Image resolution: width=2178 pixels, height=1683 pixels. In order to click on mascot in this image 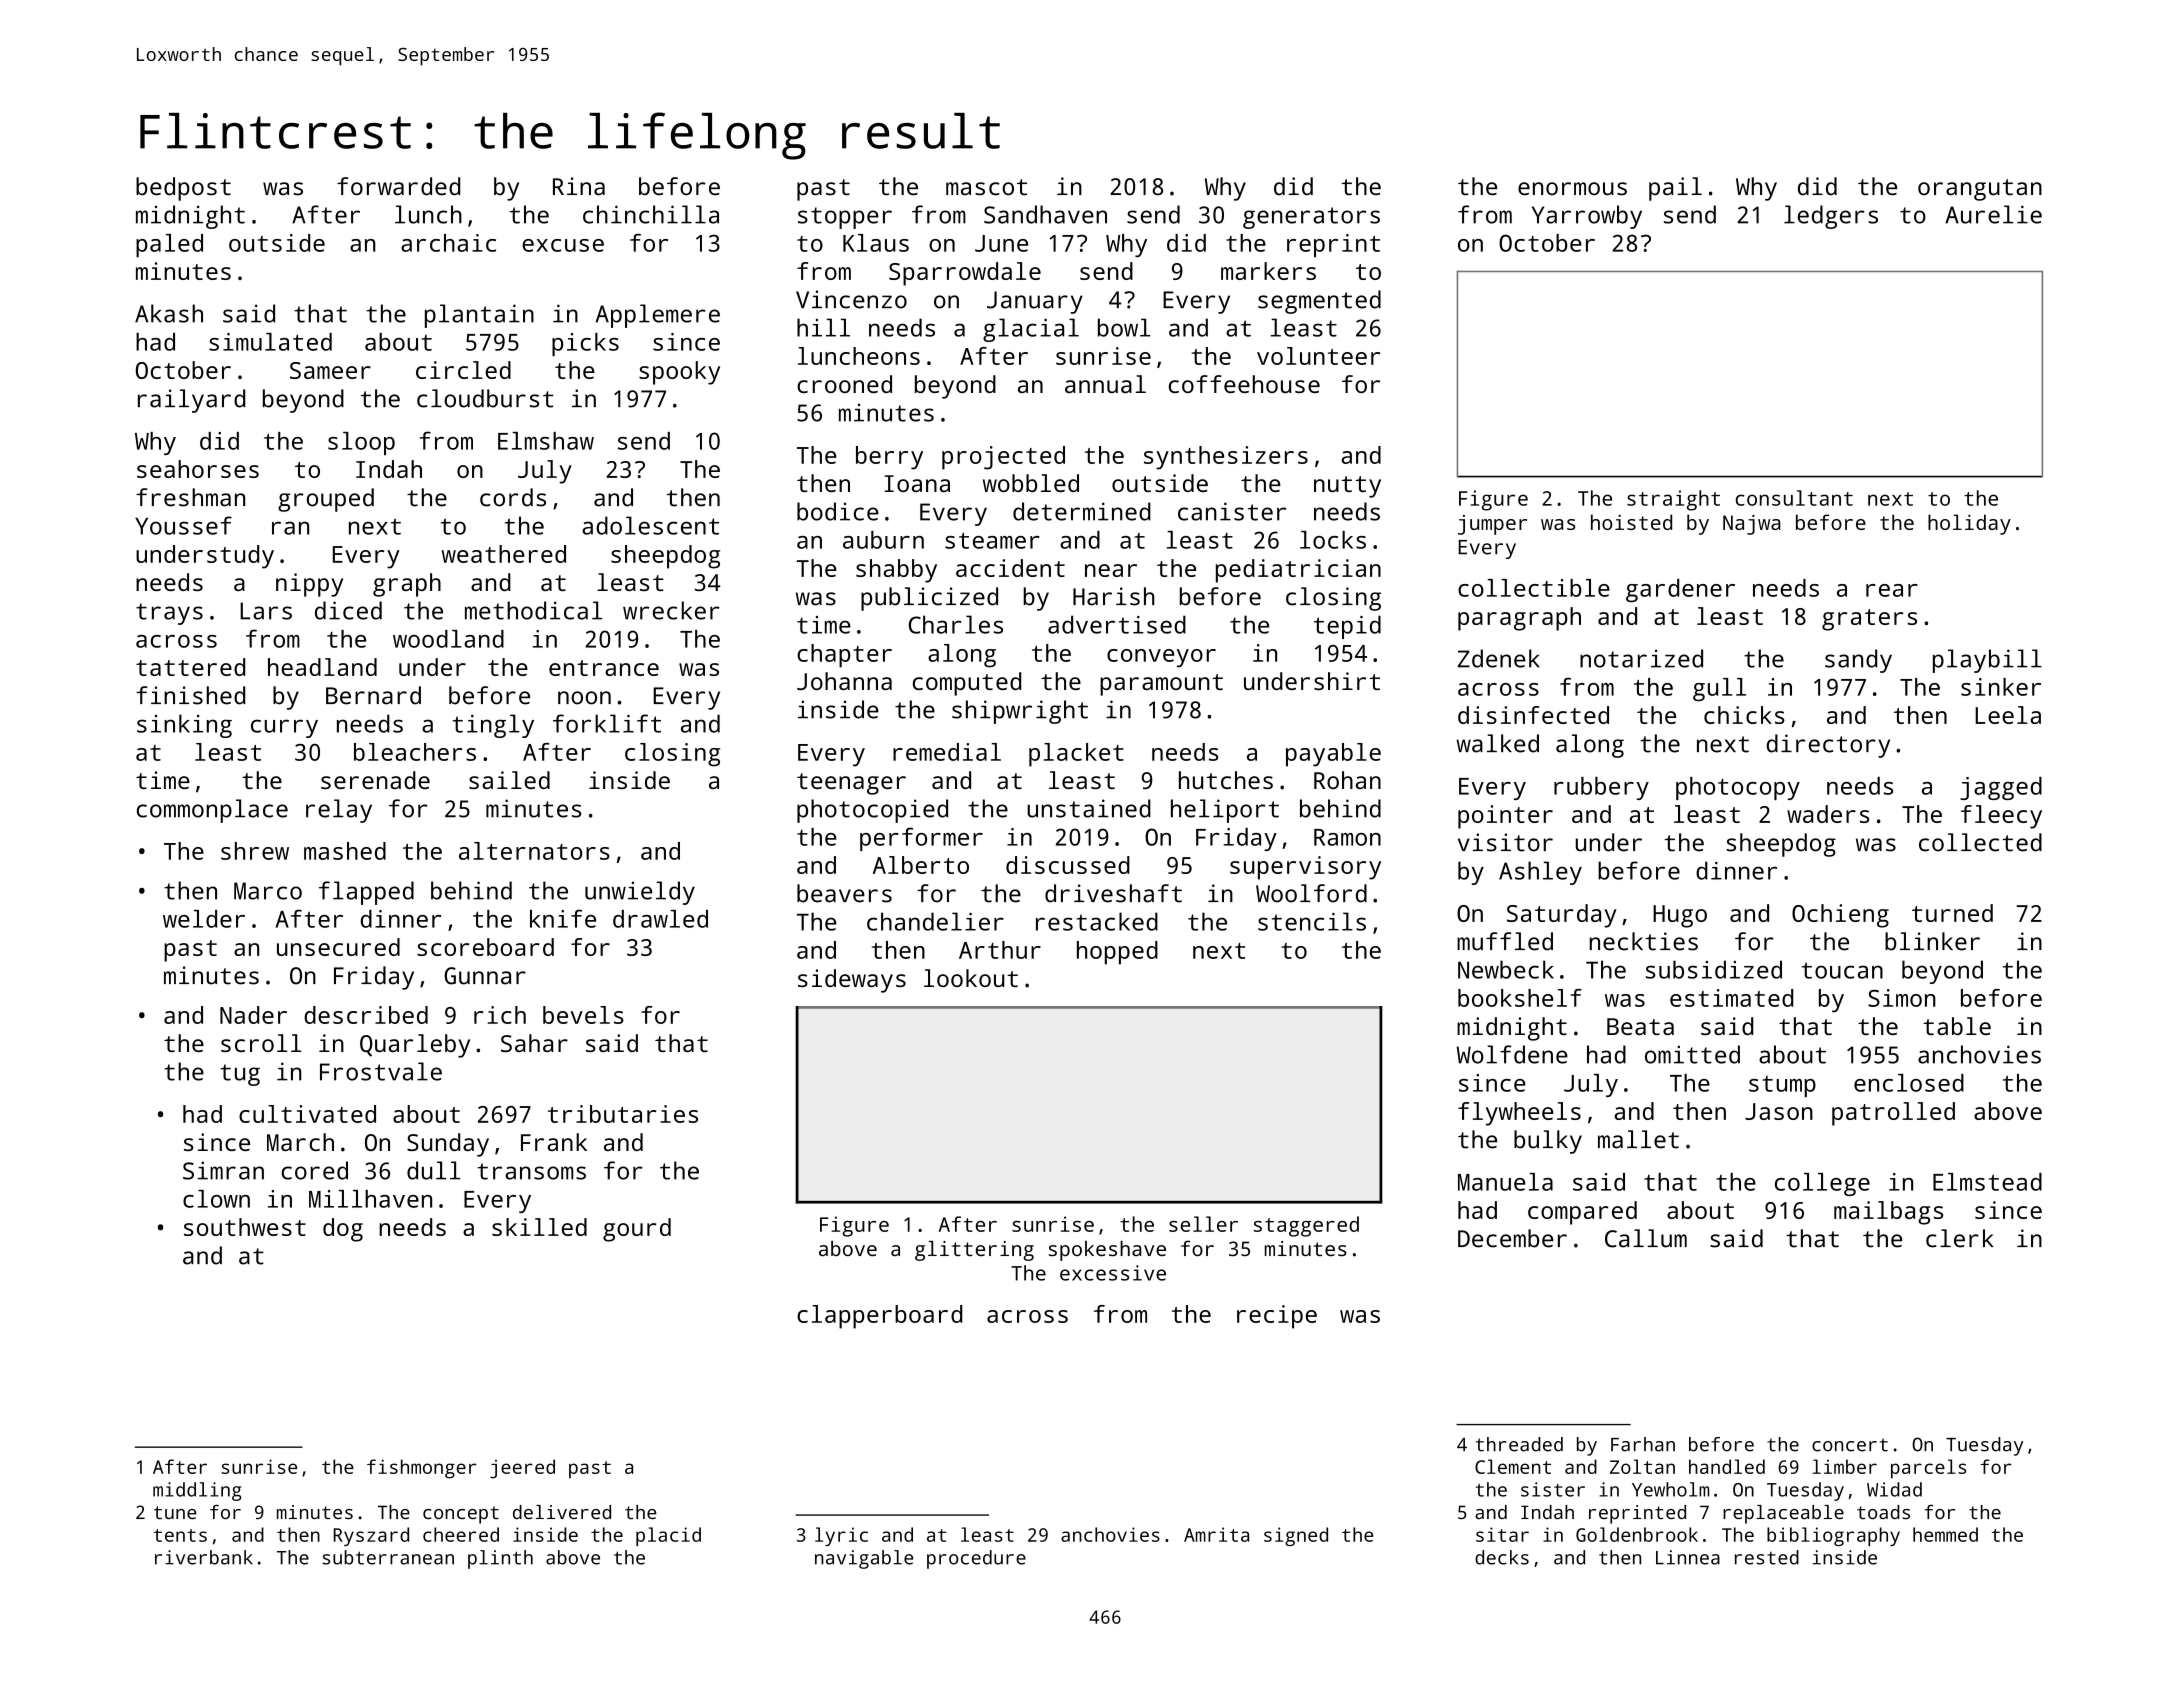, I will do `click(986, 187)`.
